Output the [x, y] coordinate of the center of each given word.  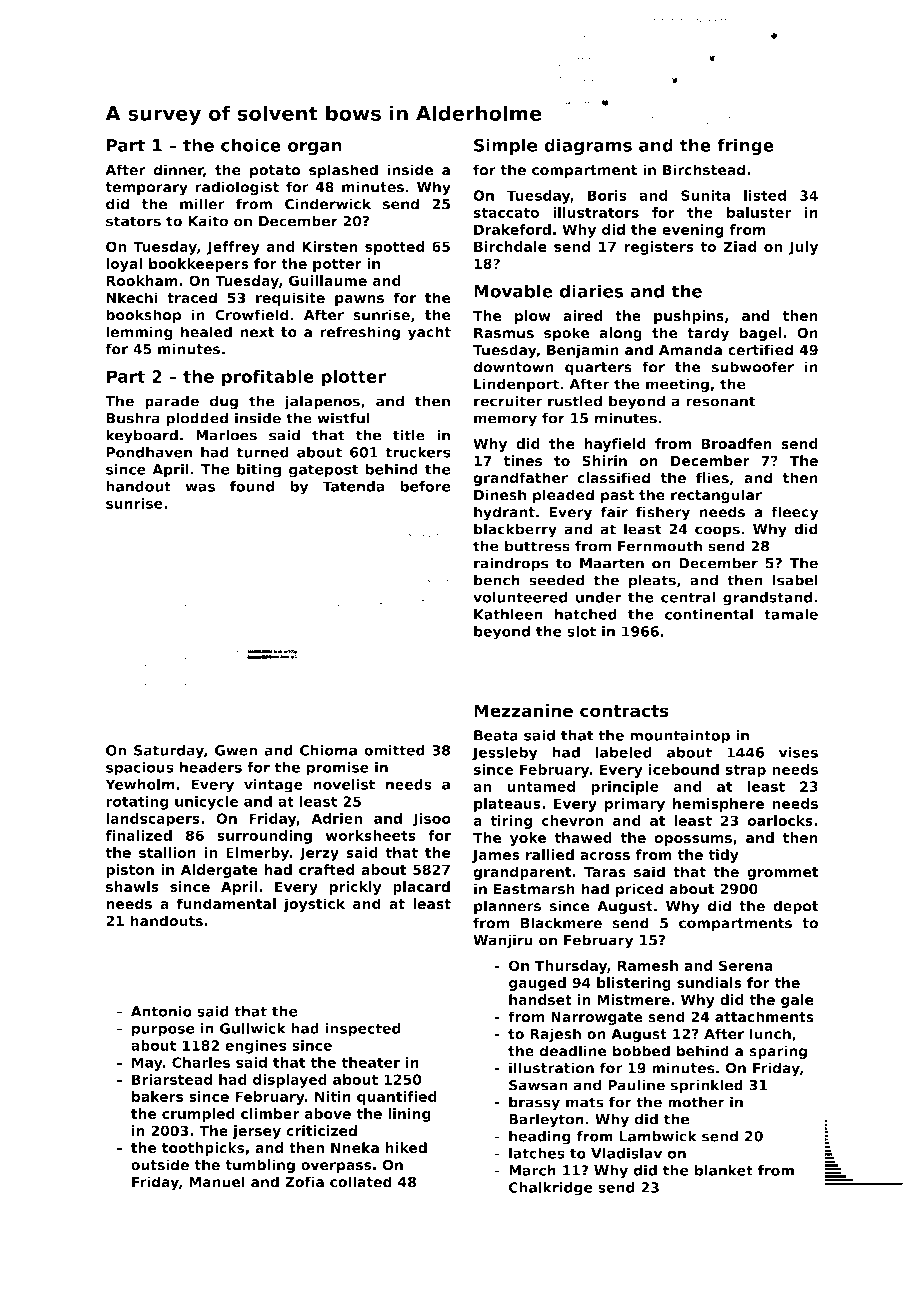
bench [497, 580]
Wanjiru [503, 941]
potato [275, 171]
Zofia [304, 1182]
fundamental [226, 904]
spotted [395, 248]
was [200, 487]
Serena [746, 965]
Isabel [795, 580]
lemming [139, 333]
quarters [598, 368]
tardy [708, 334]
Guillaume [328, 281]
